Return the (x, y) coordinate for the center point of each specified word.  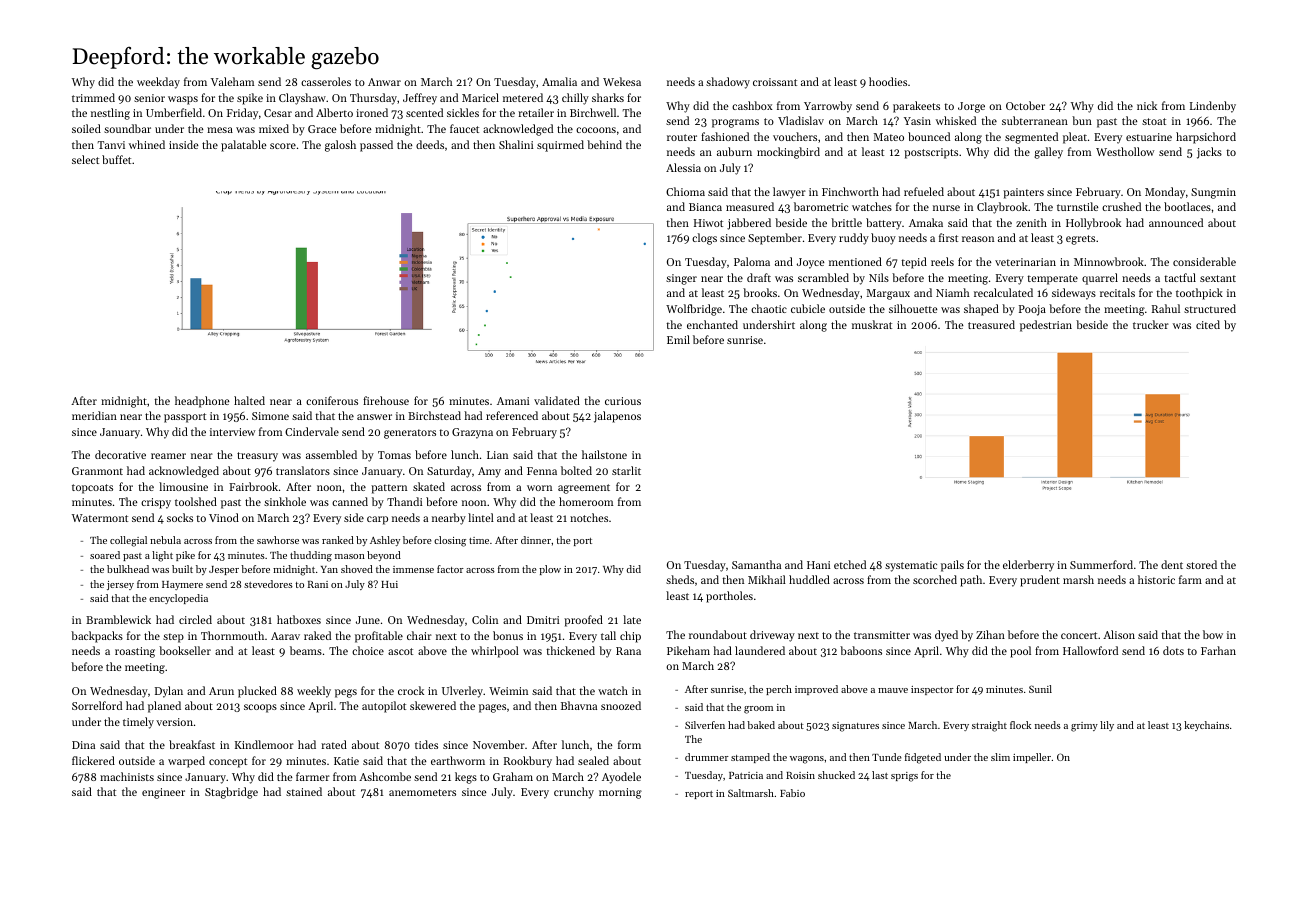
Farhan (1218, 650)
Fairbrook (253, 486)
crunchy (574, 793)
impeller (1032, 758)
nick (1147, 105)
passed (376, 146)
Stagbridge (231, 793)
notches (589, 517)
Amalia (559, 81)
